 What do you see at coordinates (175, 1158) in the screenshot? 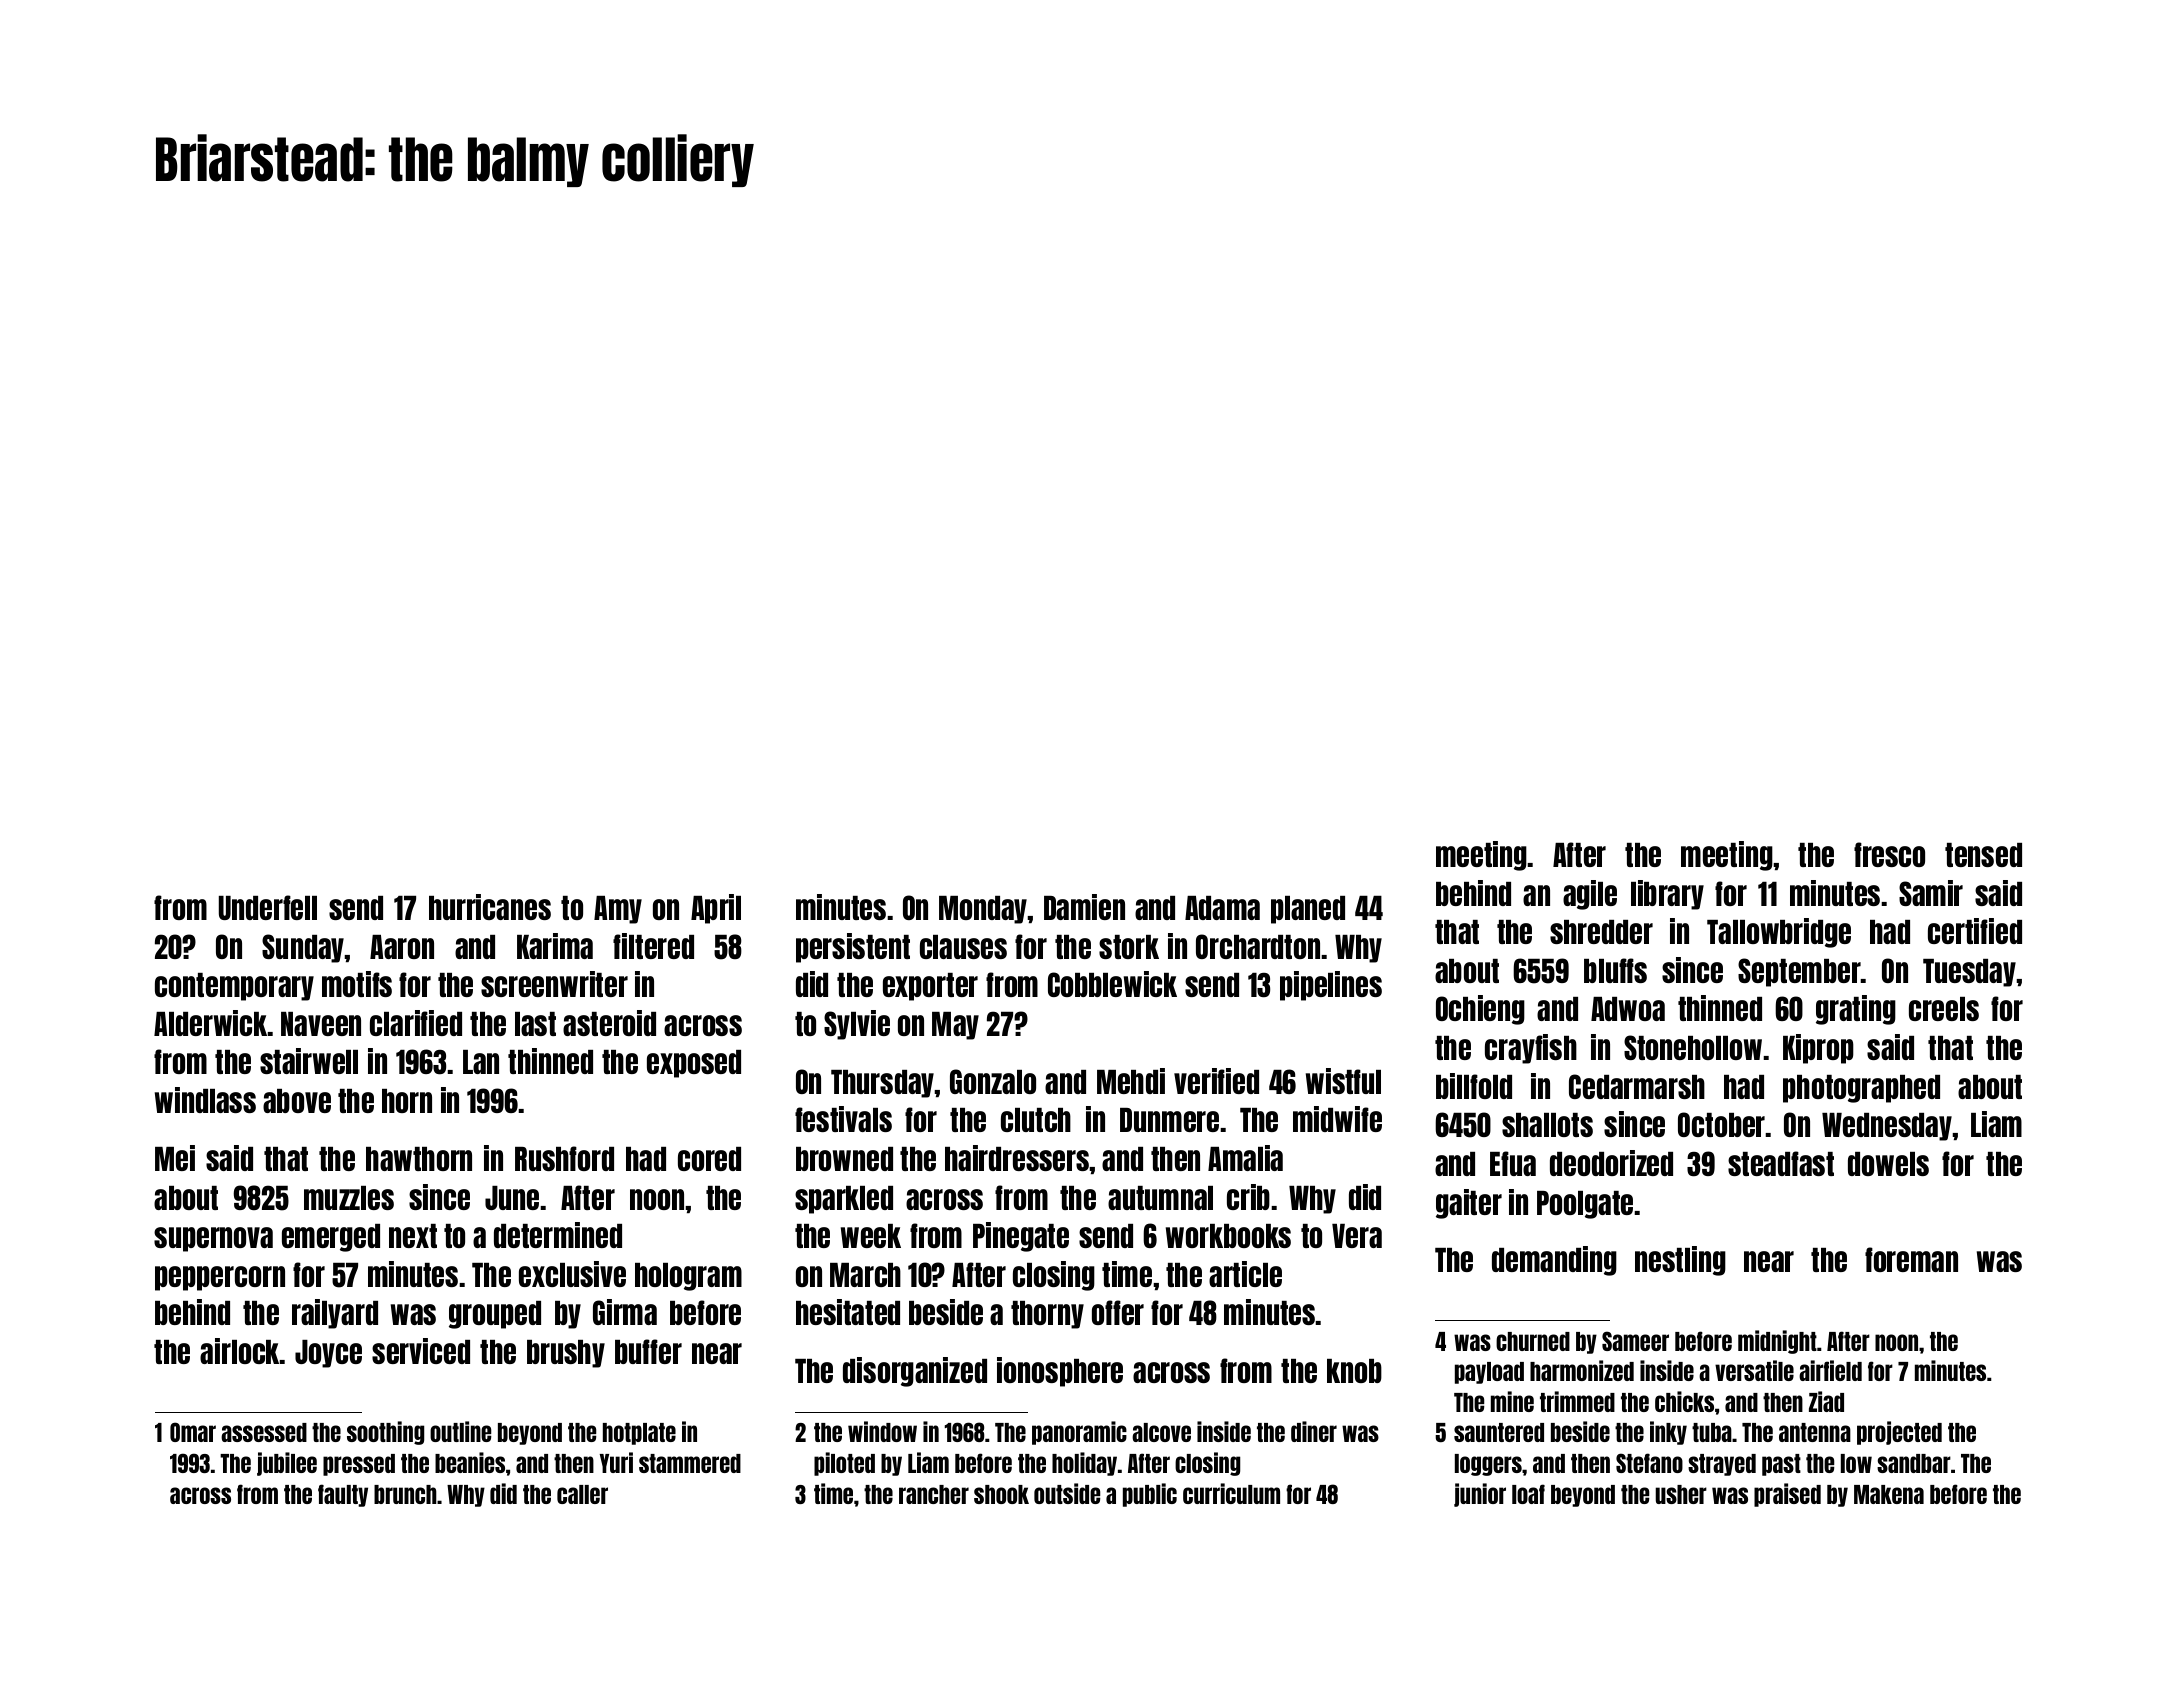
I see `Mei` at bounding box center [175, 1158].
